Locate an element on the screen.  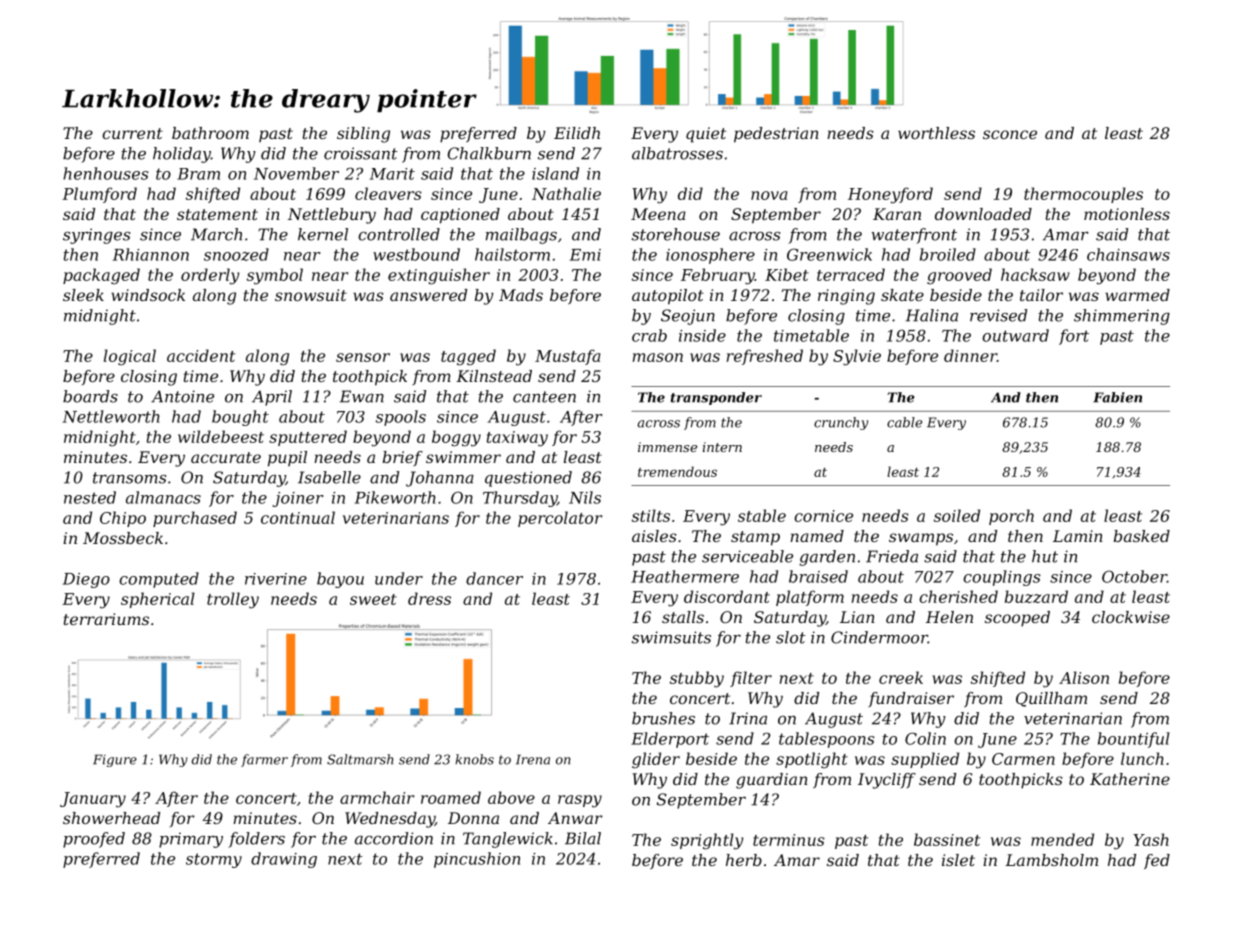
islet is located at coordinates (958, 860).
